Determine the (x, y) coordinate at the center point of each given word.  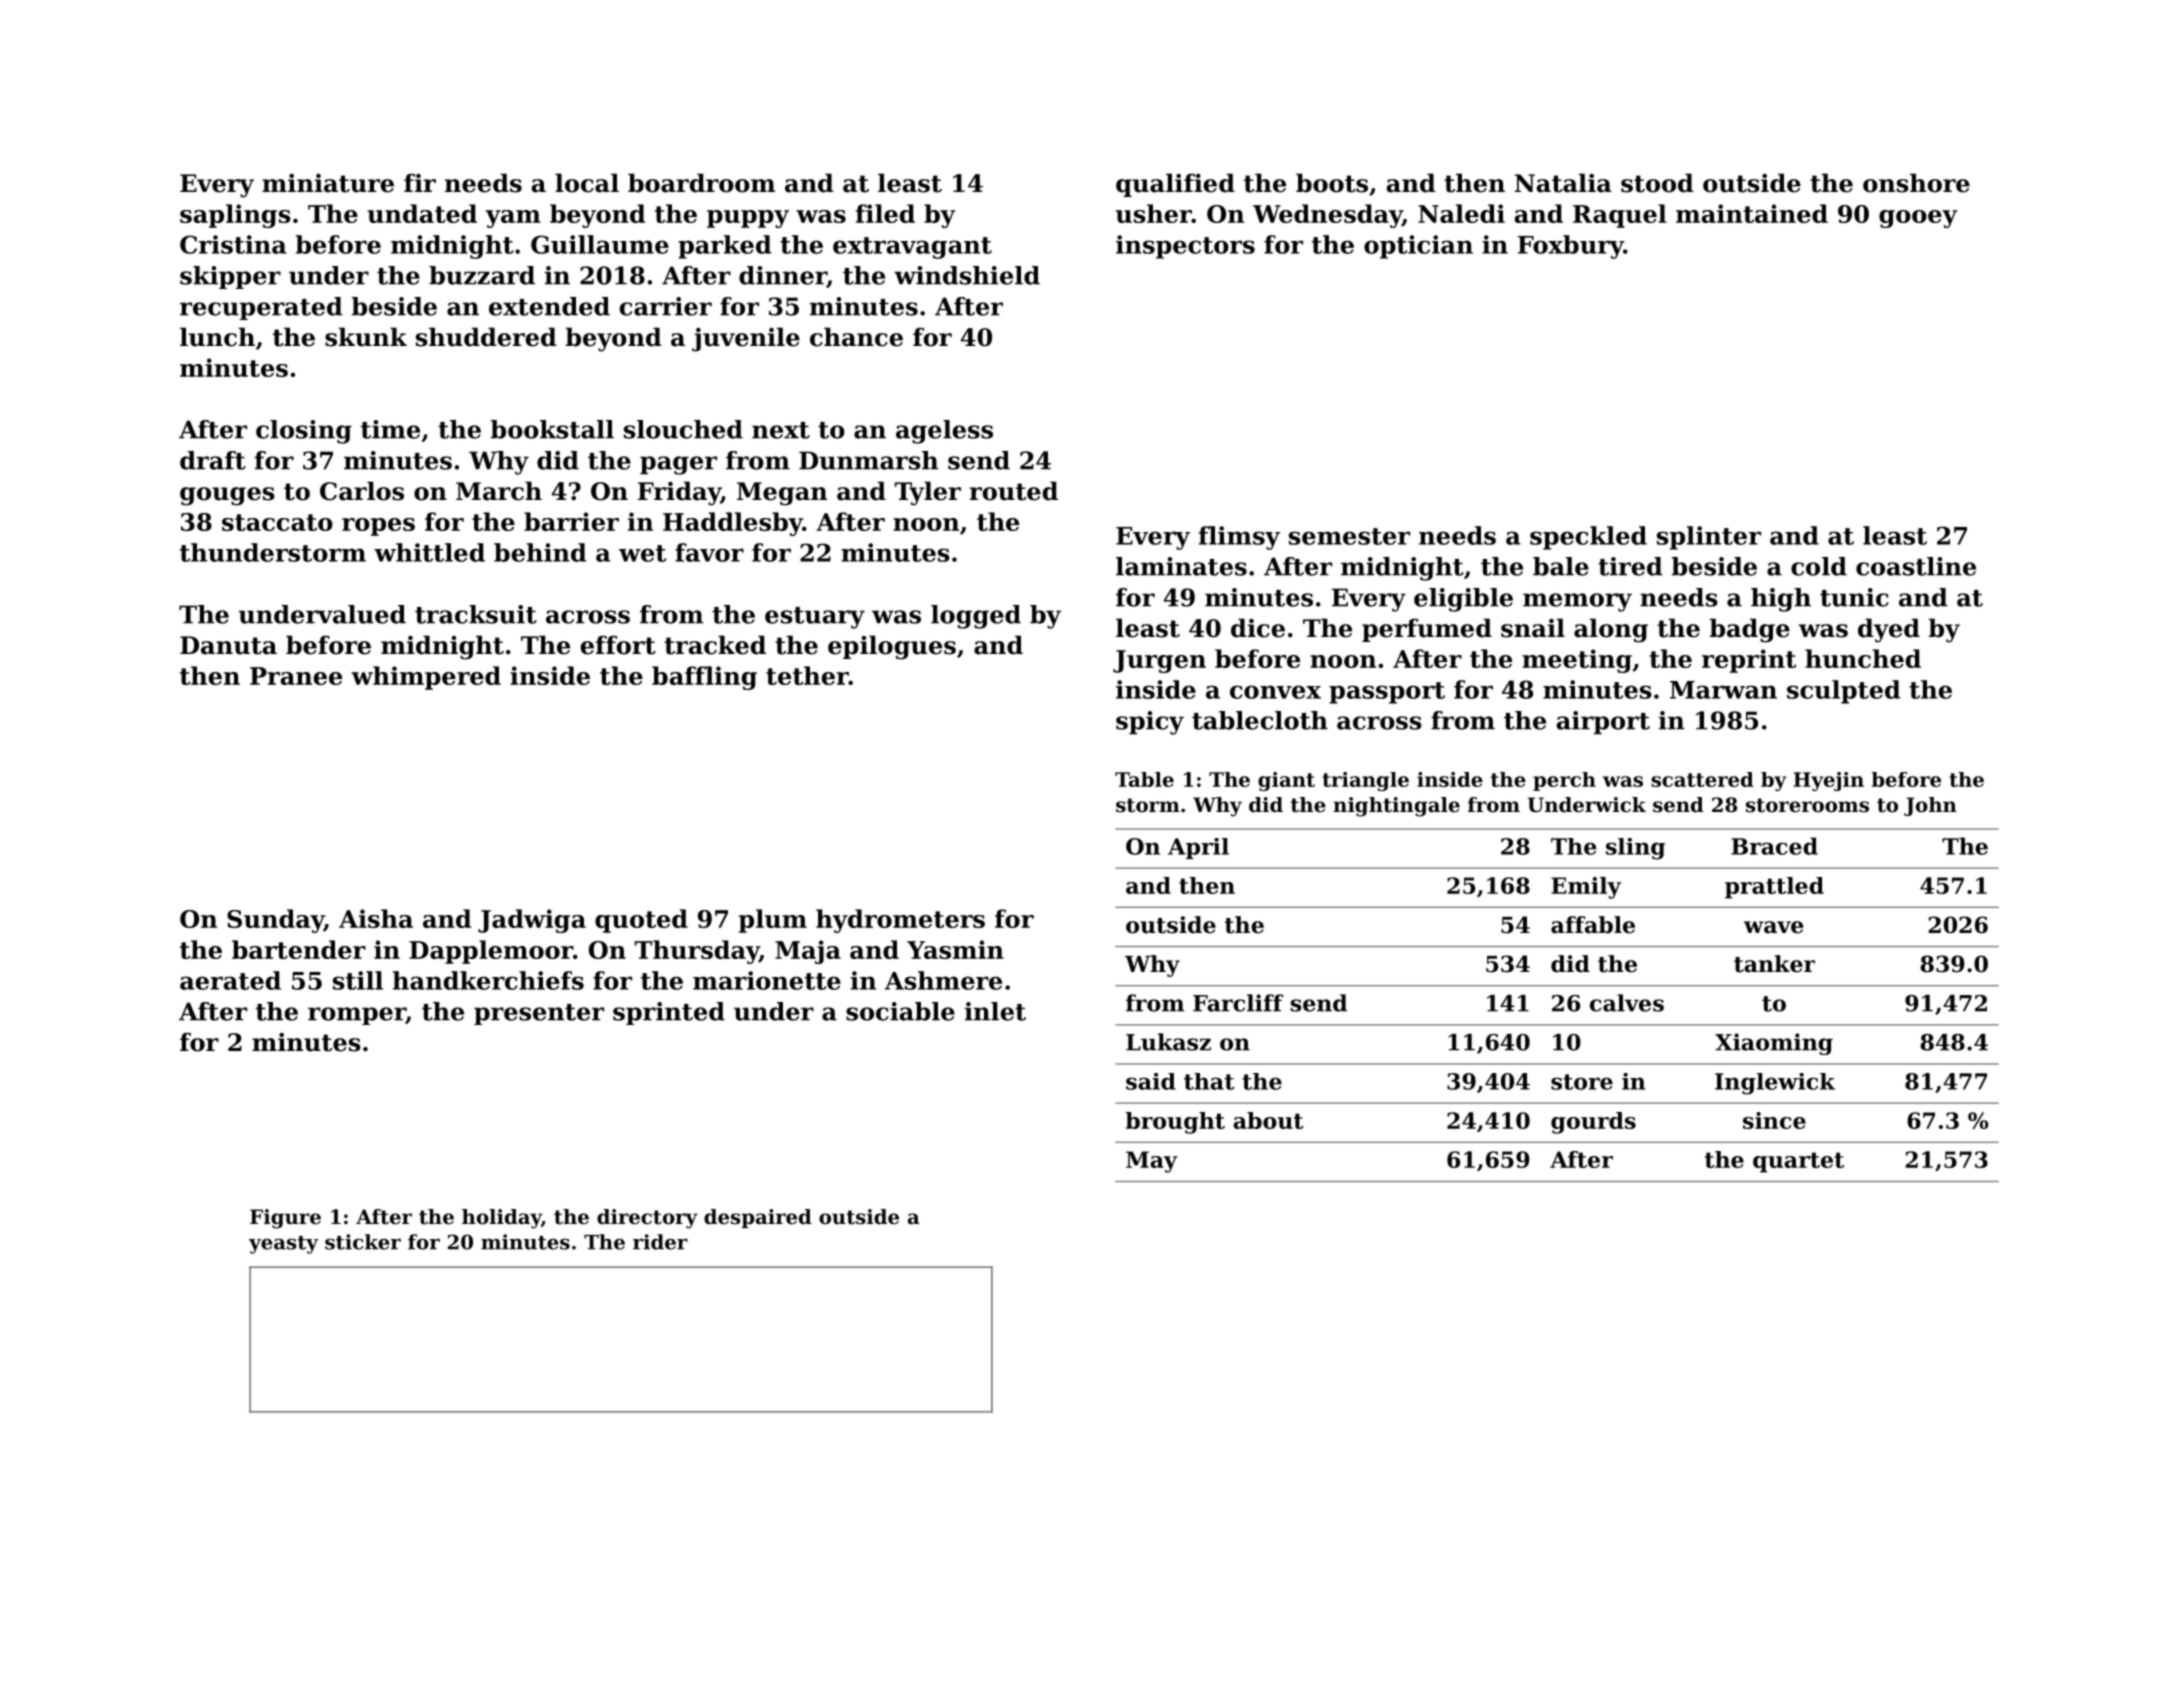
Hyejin (1829, 781)
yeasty (283, 1245)
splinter (1709, 538)
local (587, 183)
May (1152, 1162)
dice (1258, 628)
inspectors (1185, 247)
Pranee (296, 676)
